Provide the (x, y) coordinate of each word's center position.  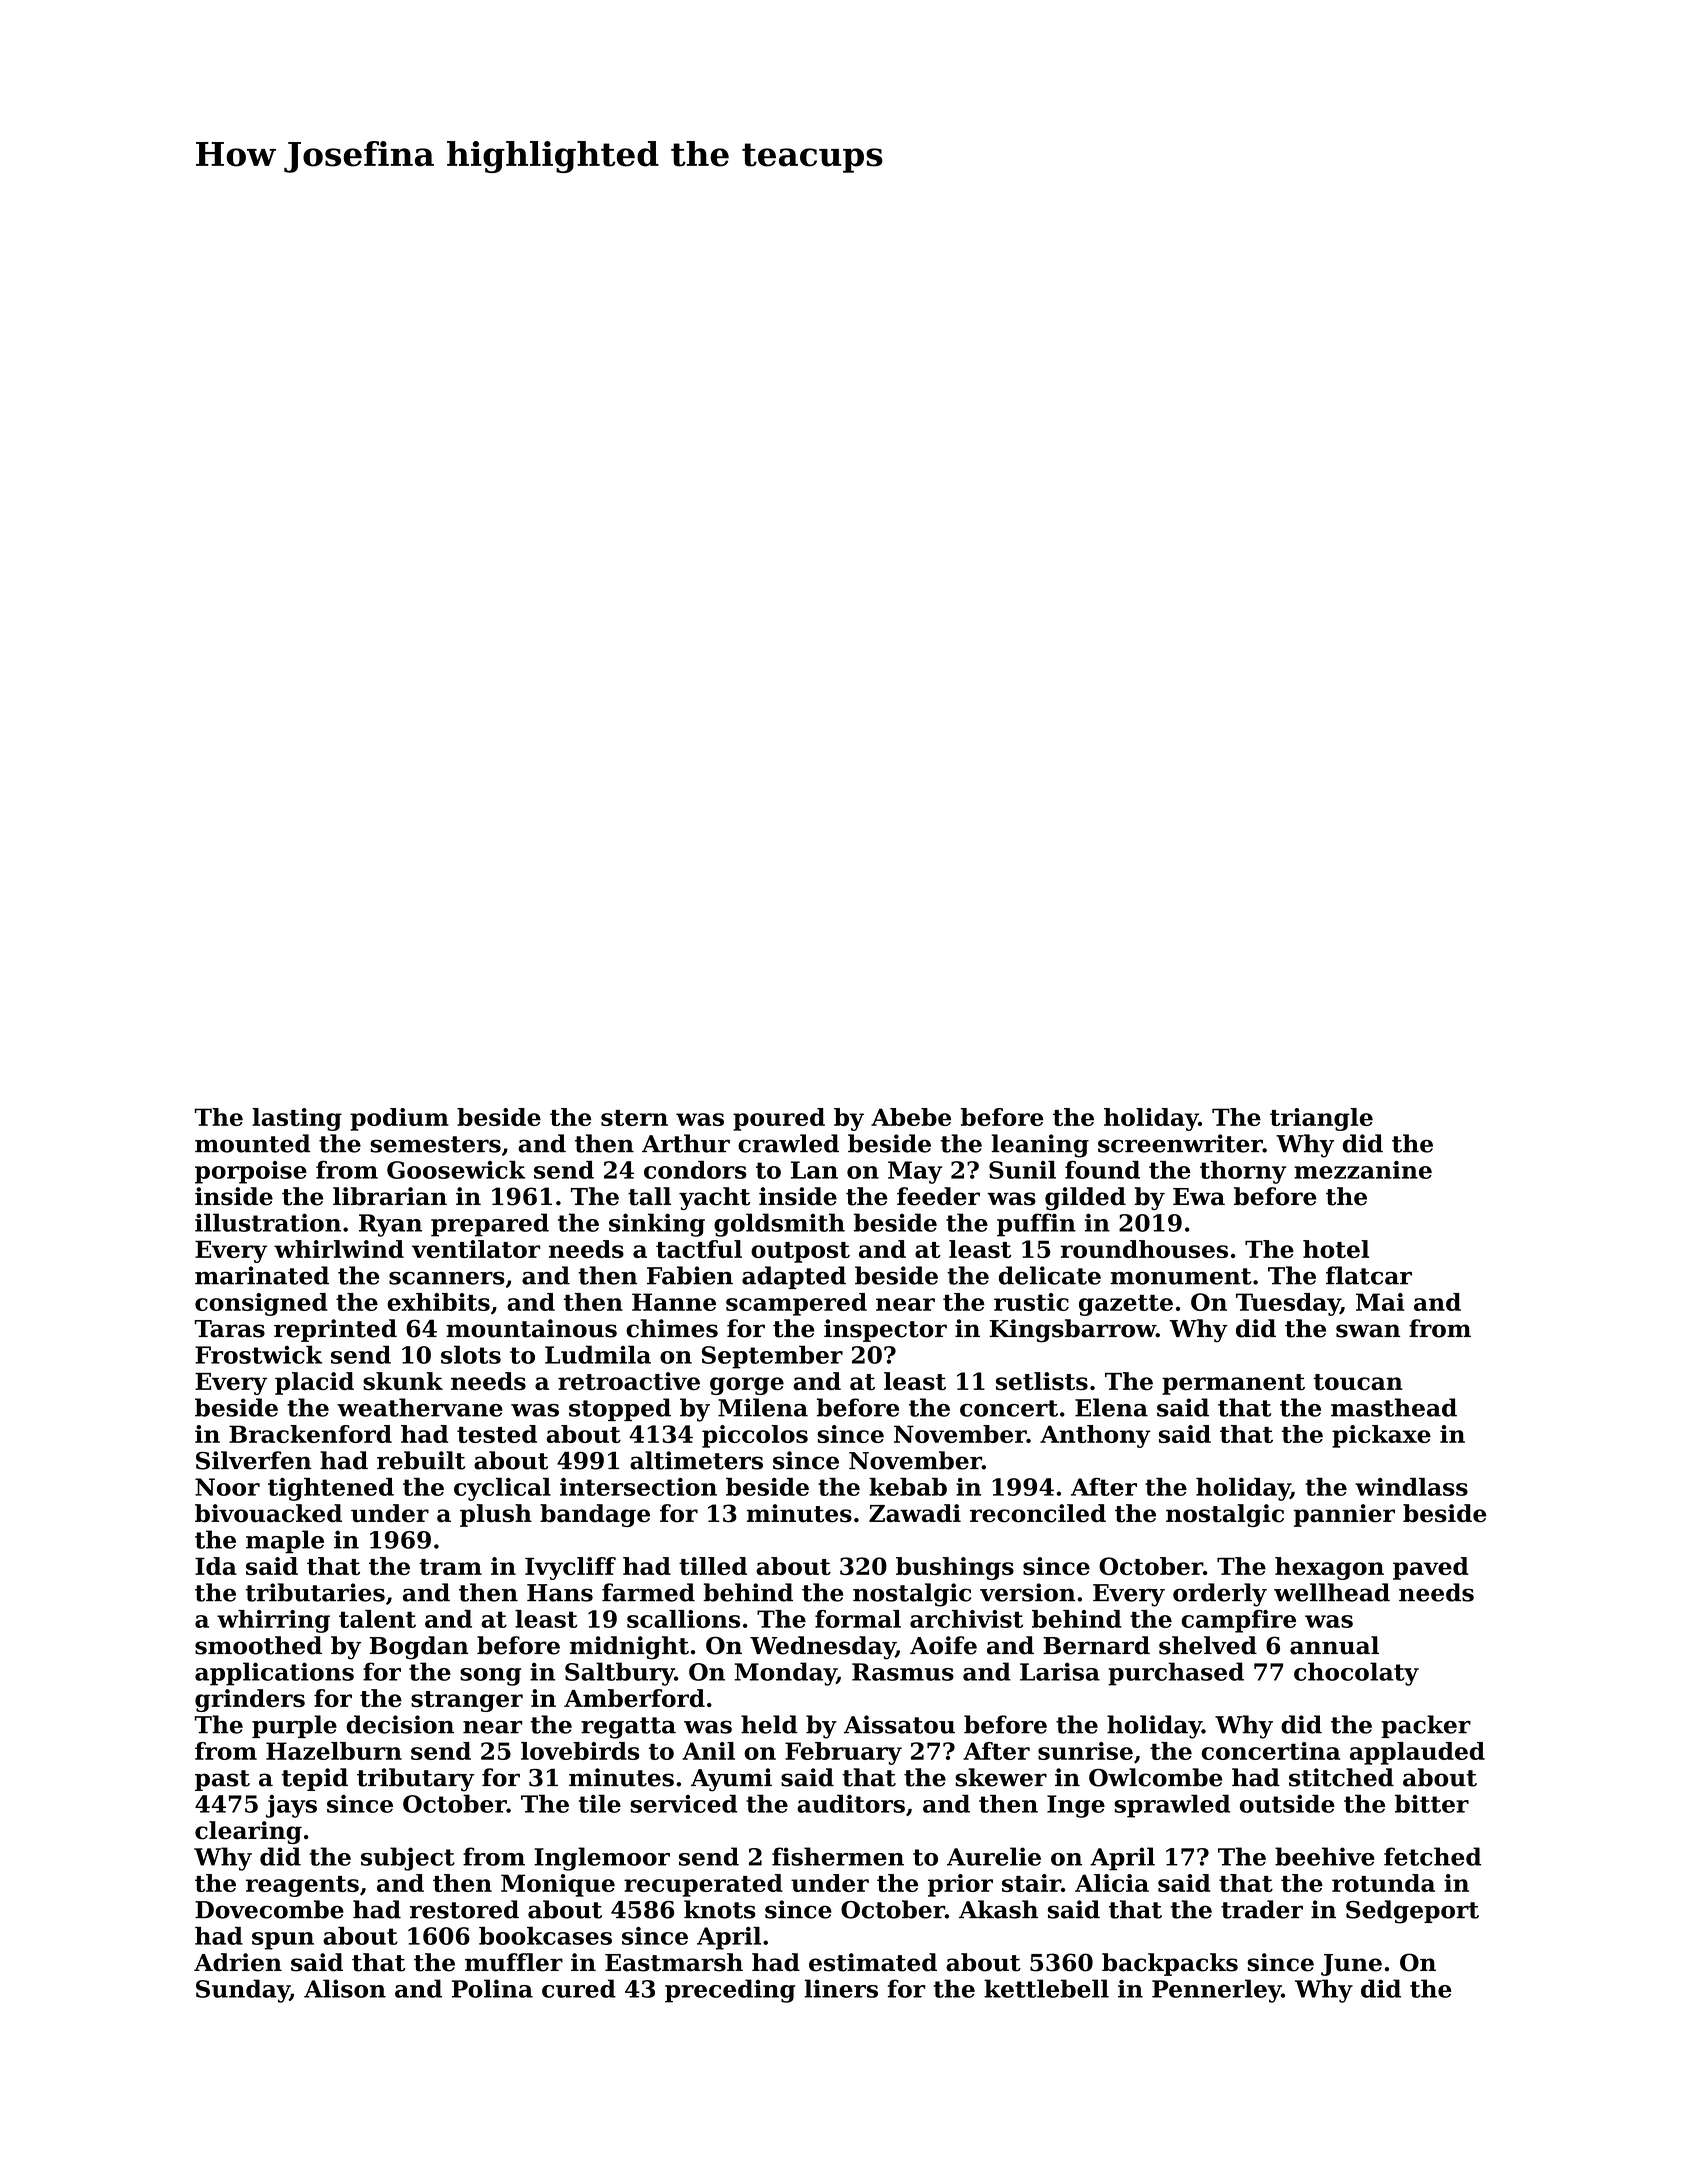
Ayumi (731, 1780)
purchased (1176, 1674)
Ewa (1199, 1197)
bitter (1432, 1803)
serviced (684, 1803)
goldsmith (779, 1225)
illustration (268, 1222)
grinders (250, 1700)
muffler (514, 1962)
